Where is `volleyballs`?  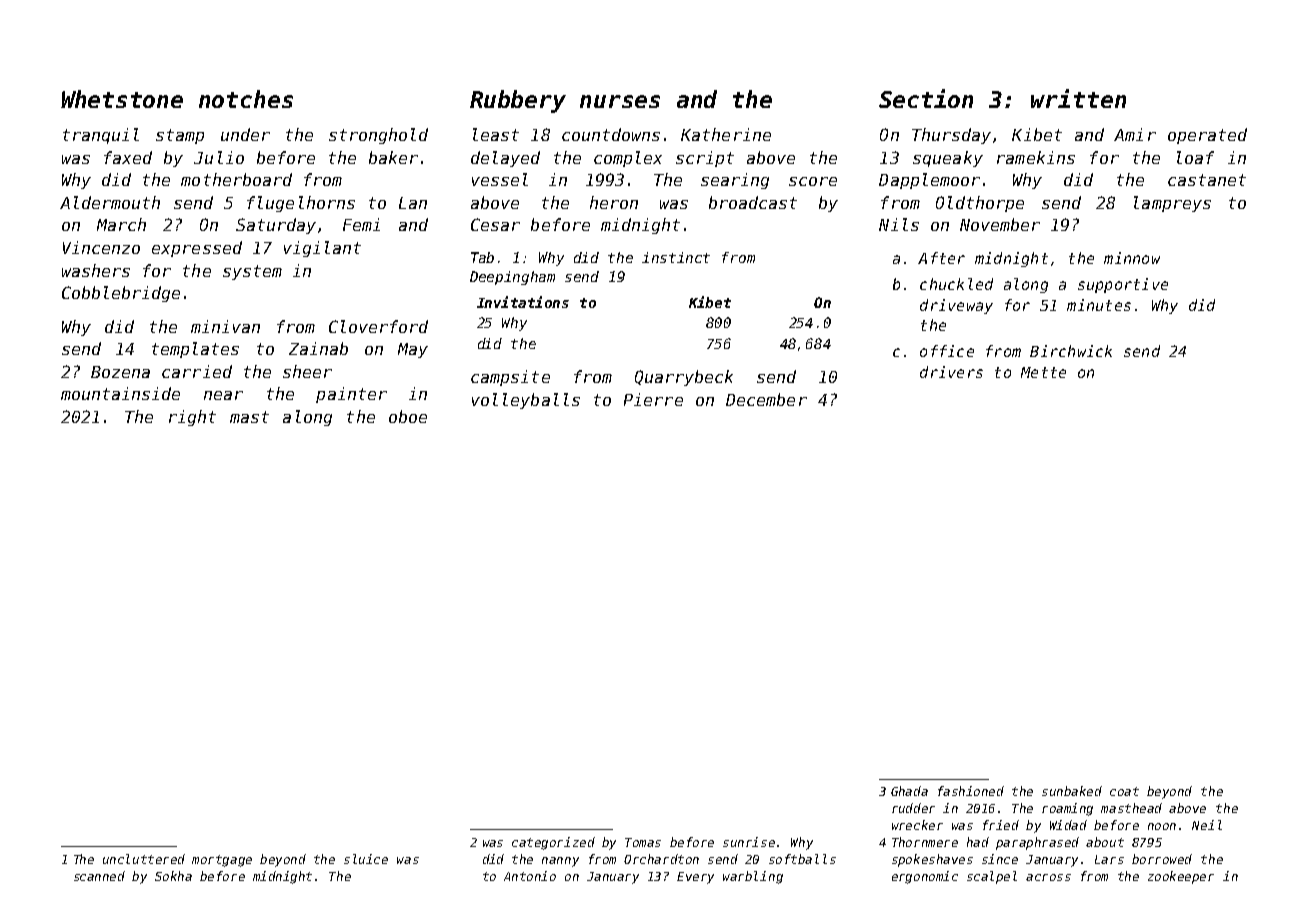
volleyballs is located at coordinates (526, 401).
